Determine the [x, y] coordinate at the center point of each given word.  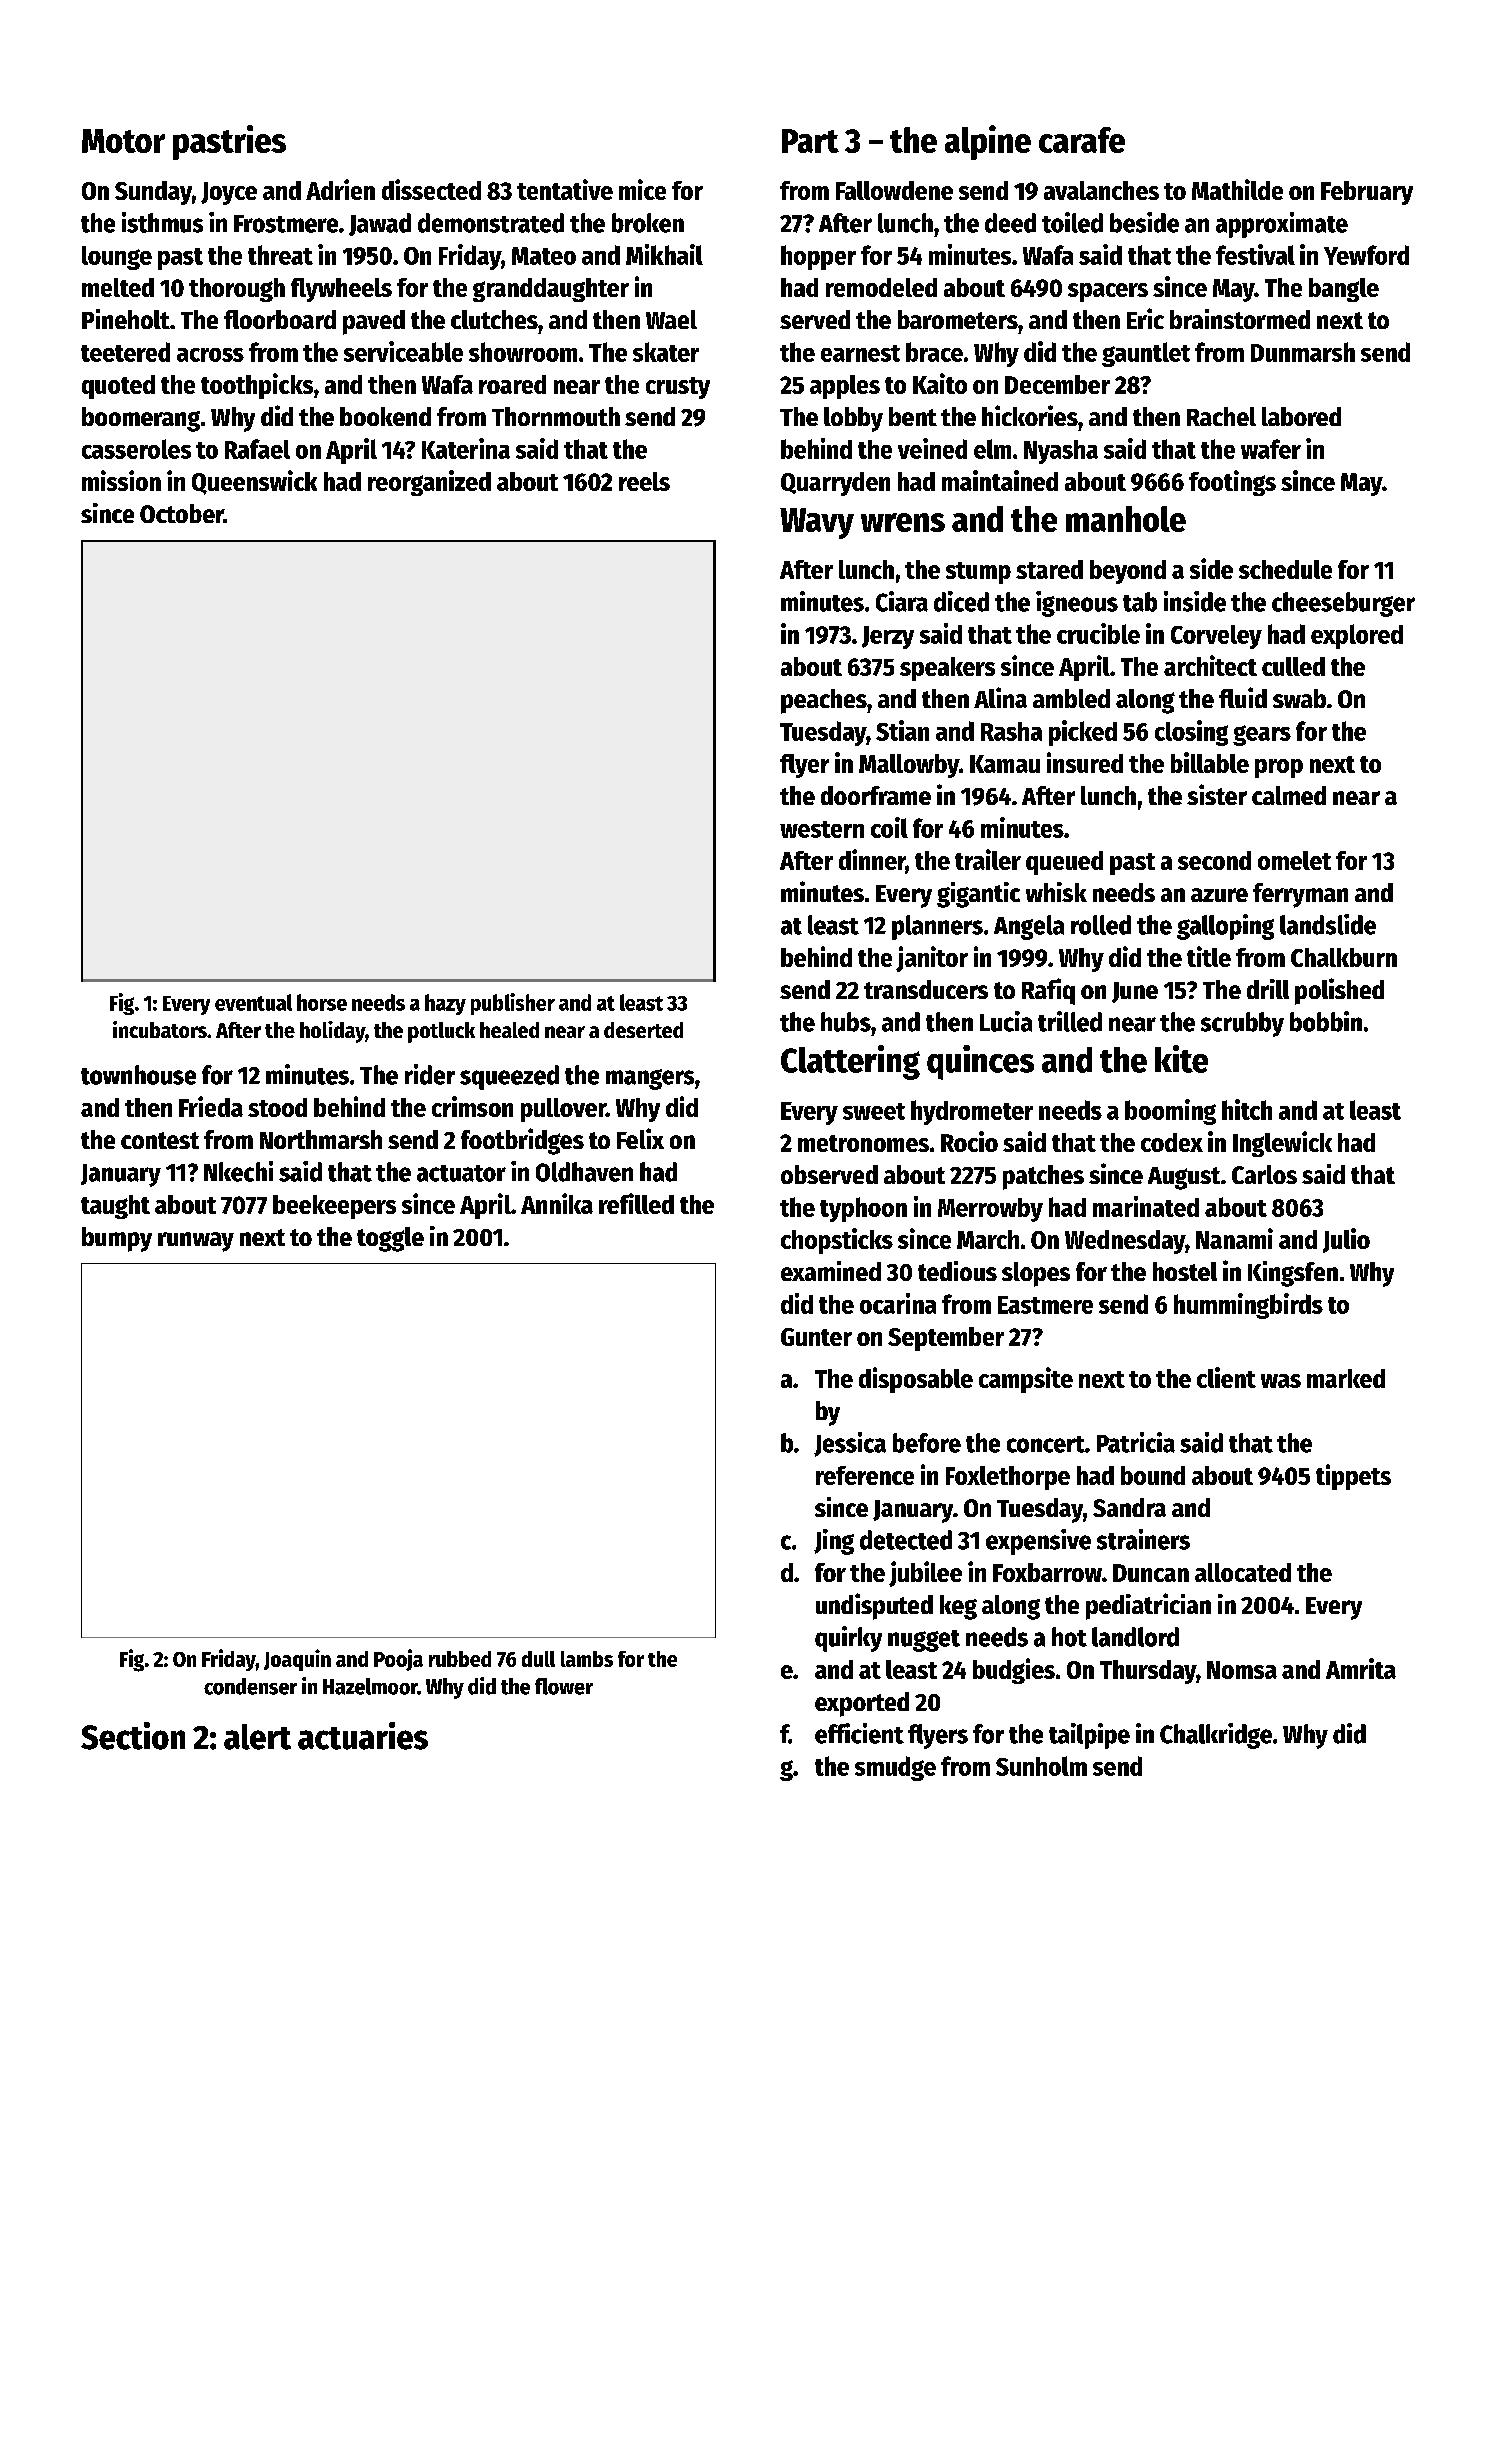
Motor [123, 141]
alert [257, 1737]
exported [862, 1704]
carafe [1082, 140]
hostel [1185, 1271]
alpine [988, 142]
